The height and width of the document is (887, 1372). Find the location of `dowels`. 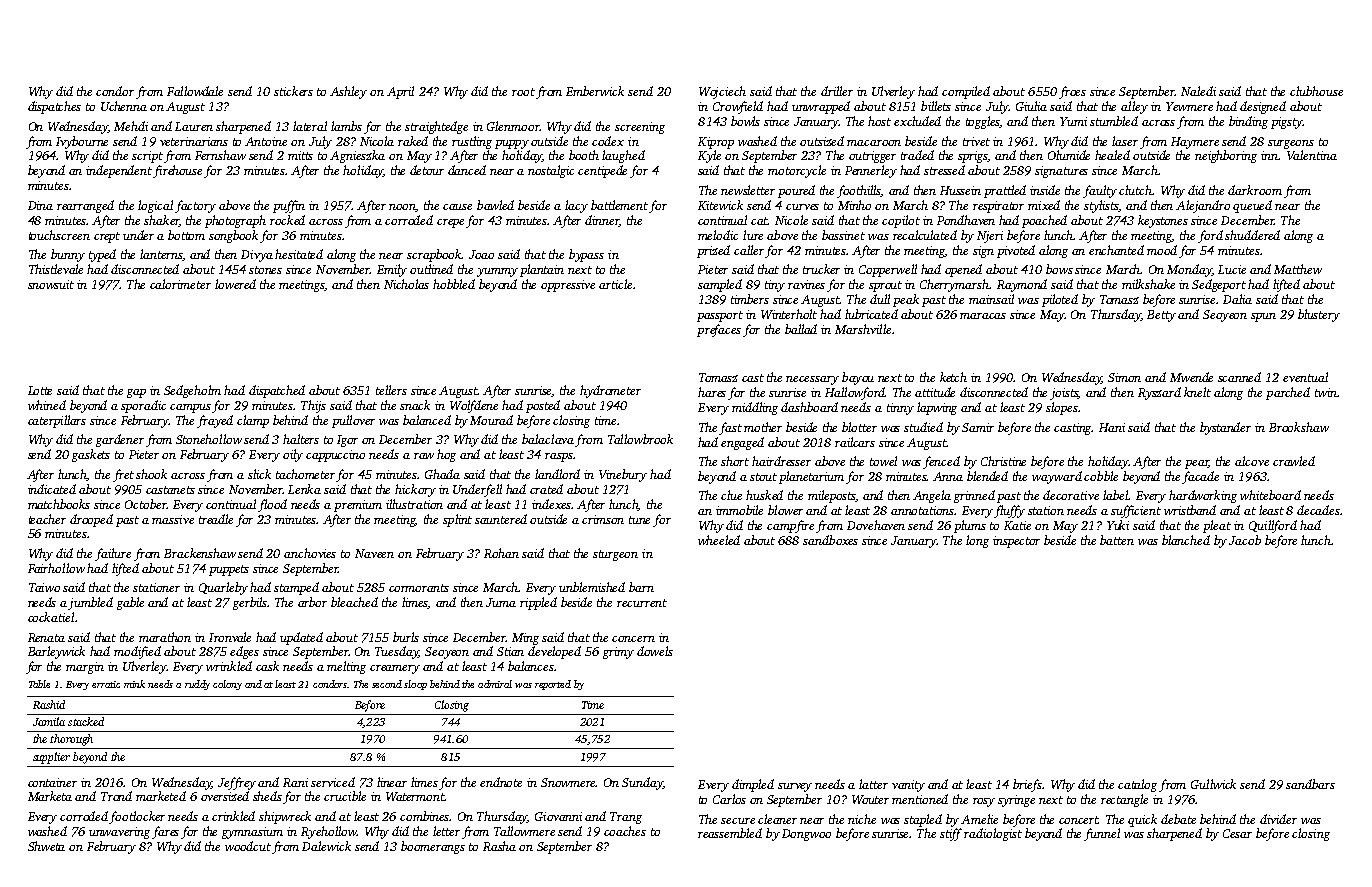

dowels is located at coordinates (655, 651).
